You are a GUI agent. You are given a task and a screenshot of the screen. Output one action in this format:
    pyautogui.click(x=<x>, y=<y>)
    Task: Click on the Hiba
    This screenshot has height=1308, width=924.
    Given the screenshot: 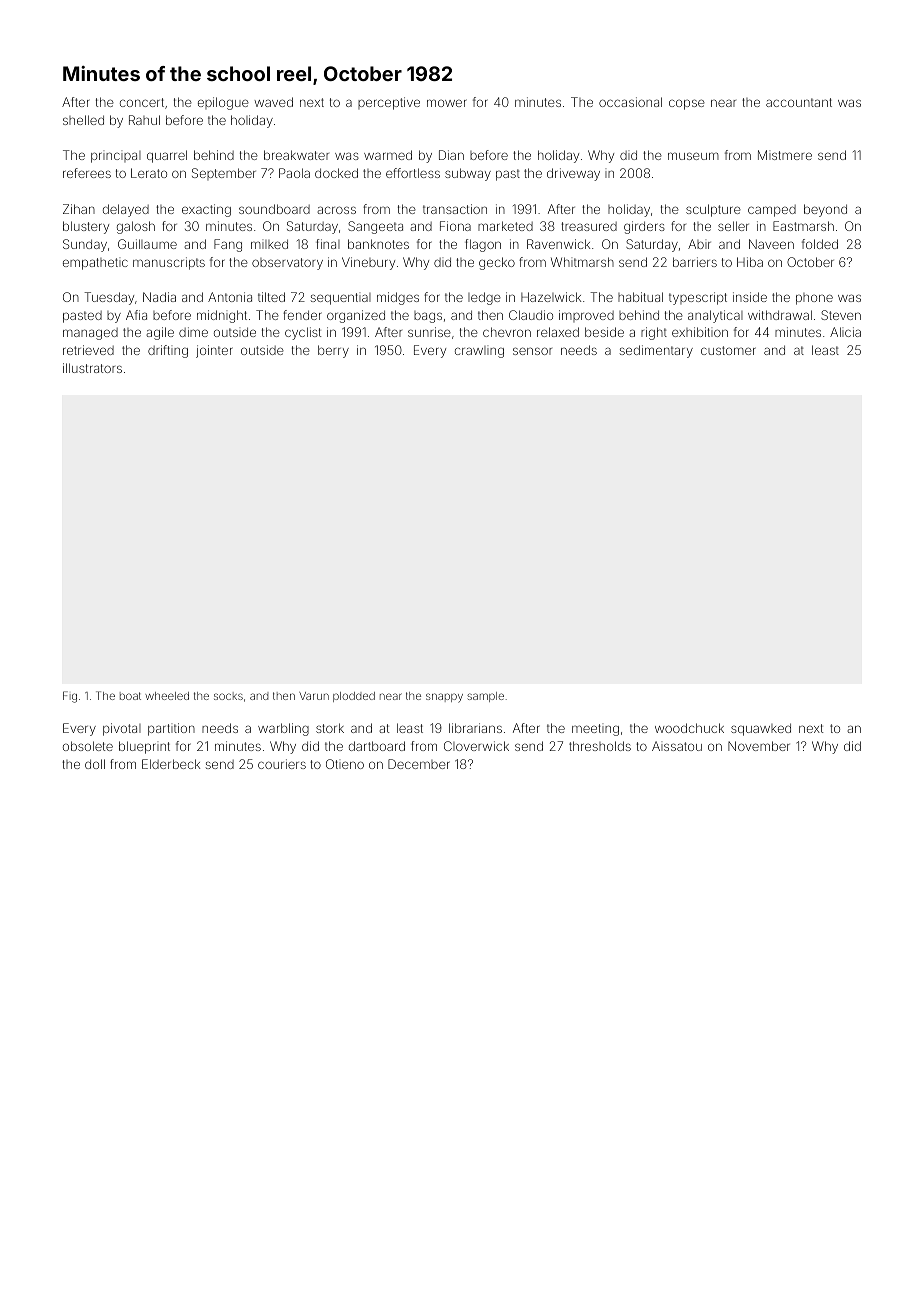 What is the action you would take?
    pyautogui.click(x=750, y=262)
